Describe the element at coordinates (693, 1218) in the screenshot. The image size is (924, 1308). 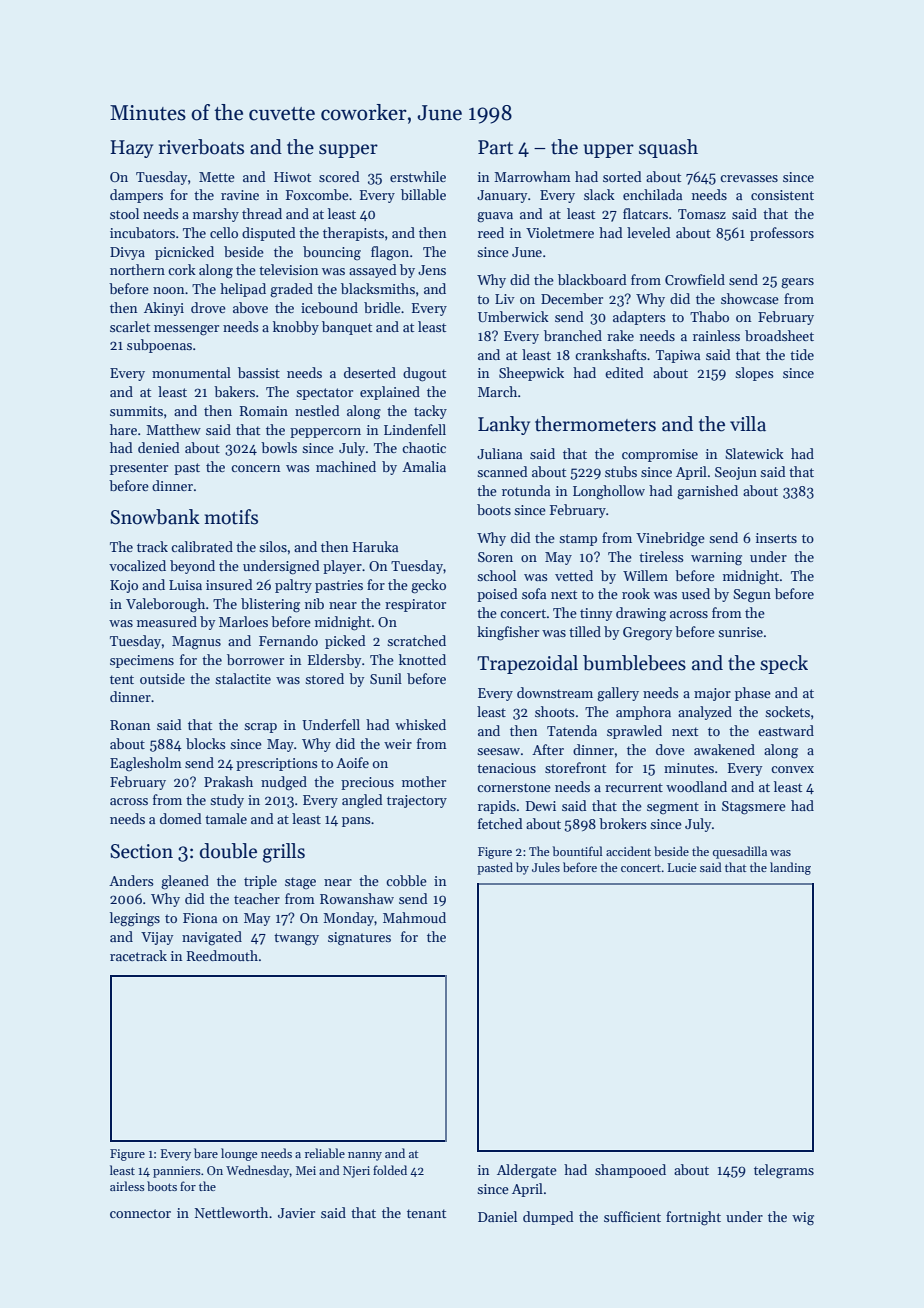
I see `fortnight` at that location.
